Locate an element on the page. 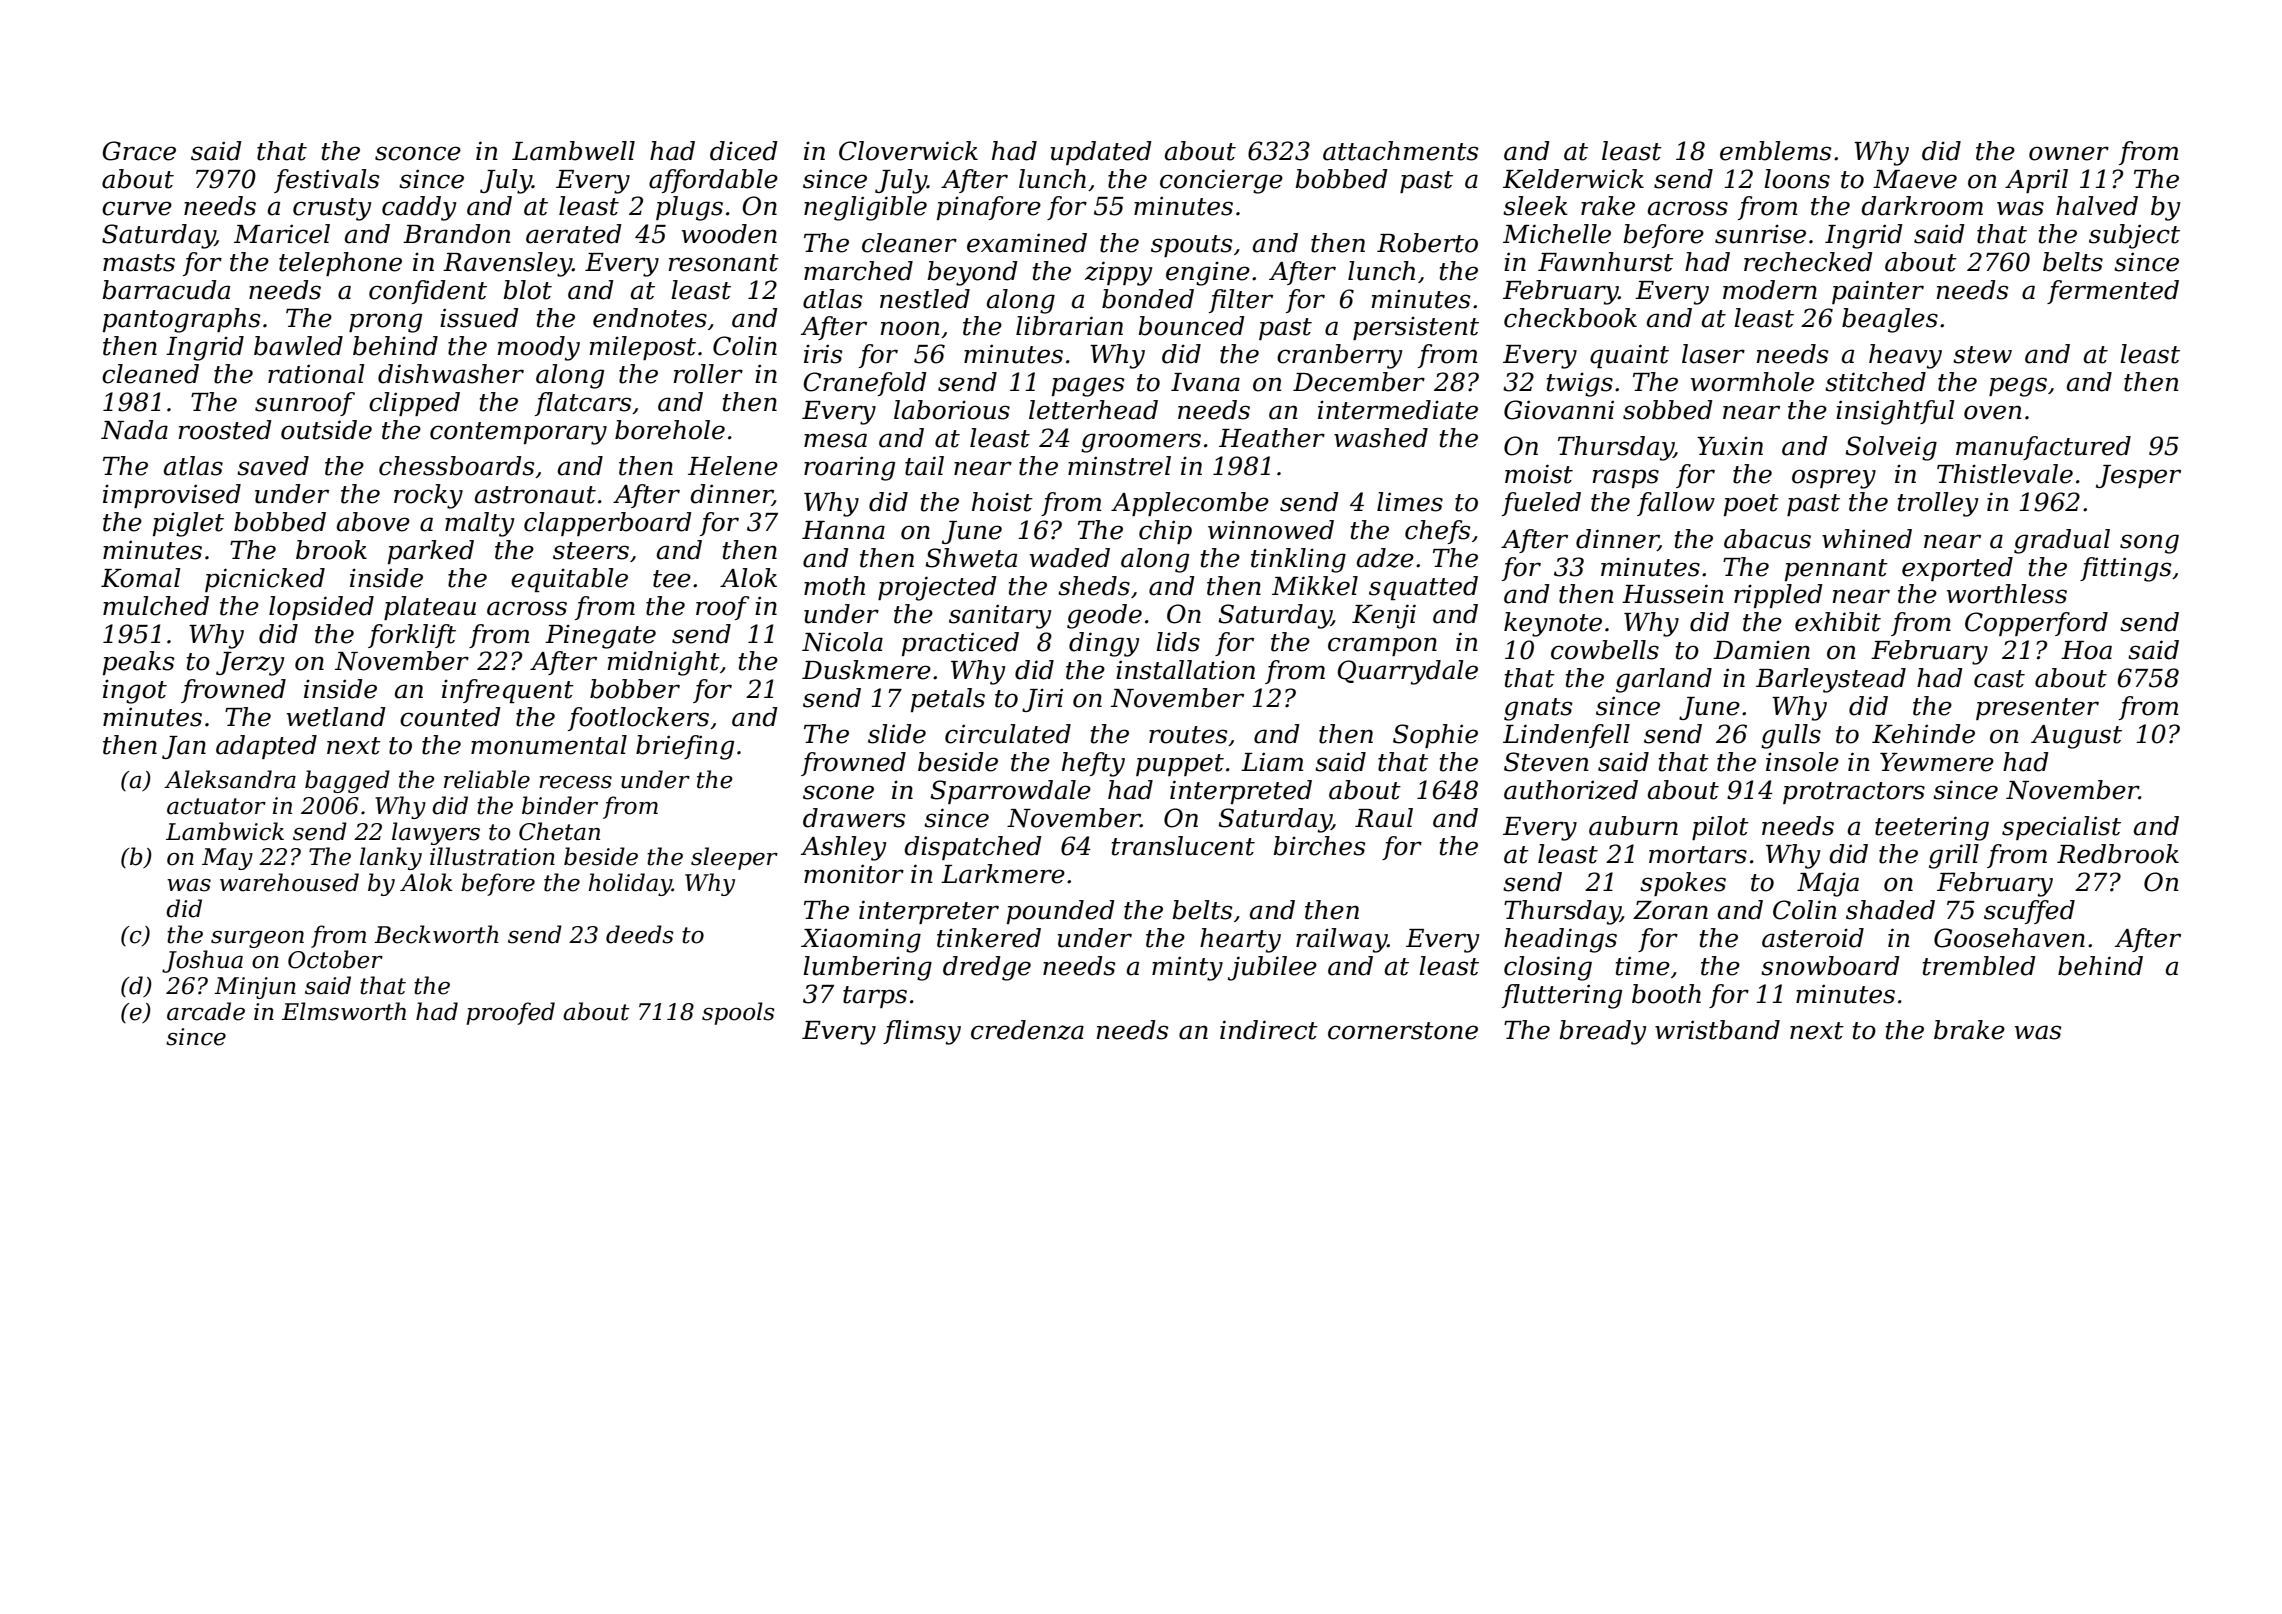 The height and width of the document is (1614, 2282). birches is located at coordinates (1319, 846).
